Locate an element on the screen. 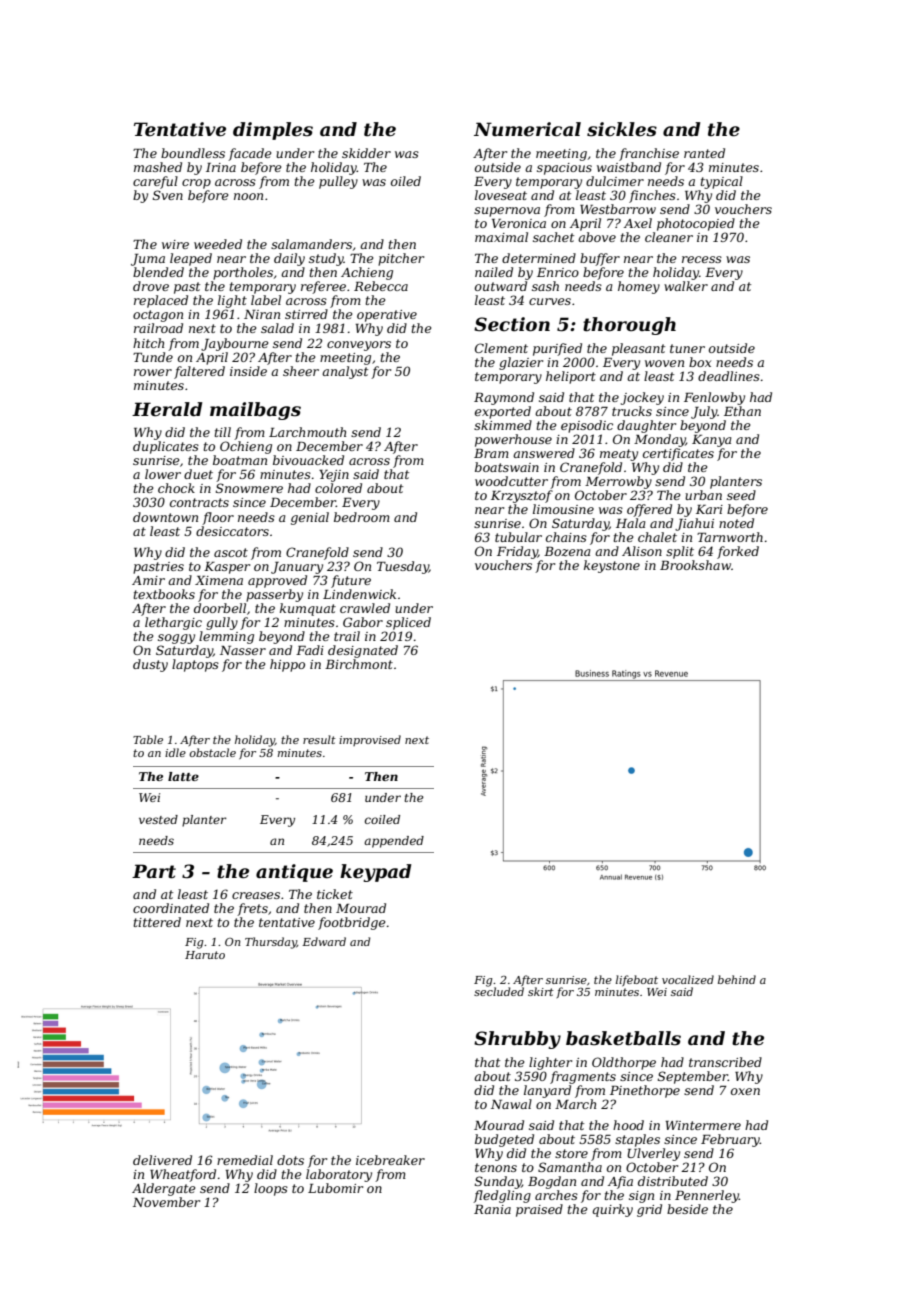  mashed is located at coordinates (158, 167).
